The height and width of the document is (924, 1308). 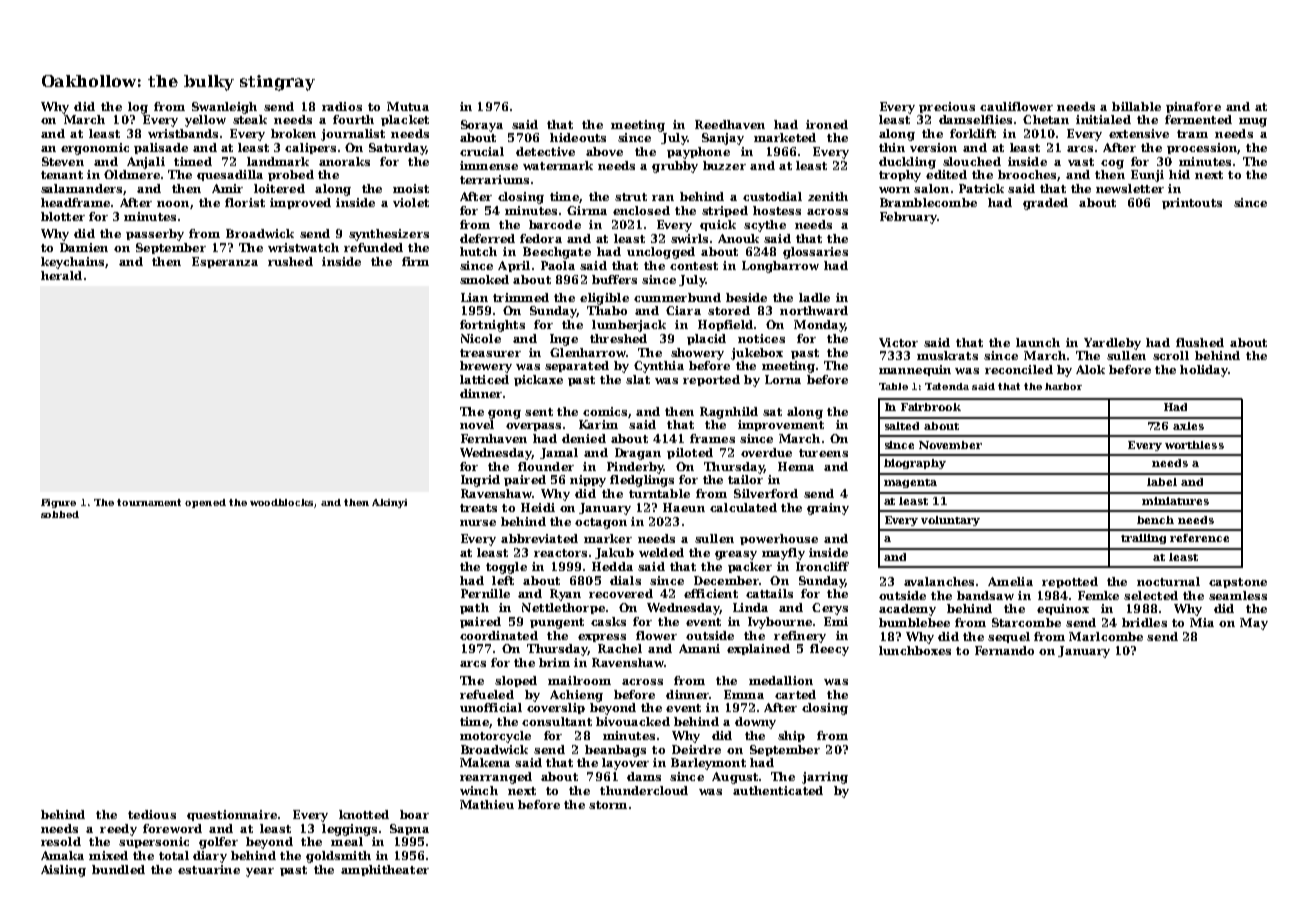 What do you see at coordinates (795, 694) in the document?
I see `carted` at bounding box center [795, 694].
